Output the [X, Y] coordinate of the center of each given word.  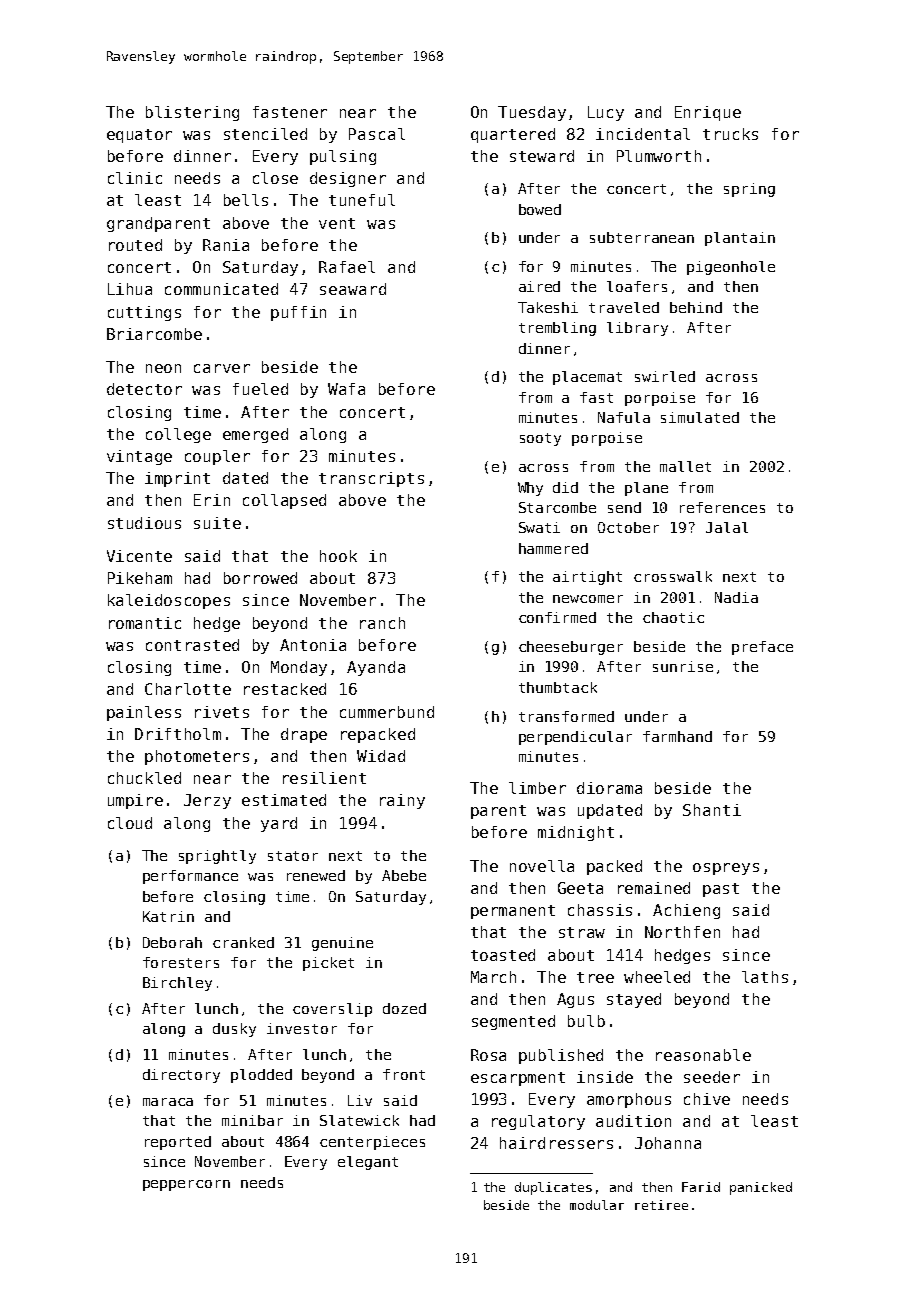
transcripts [371, 479]
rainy [402, 801]
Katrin [168, 916]
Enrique [708, 113]
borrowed [260, 578]
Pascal [377, 134]
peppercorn [186, 1185]
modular [597, 1205]
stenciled [265, 134]
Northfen [682, 932]
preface [762, 648]
